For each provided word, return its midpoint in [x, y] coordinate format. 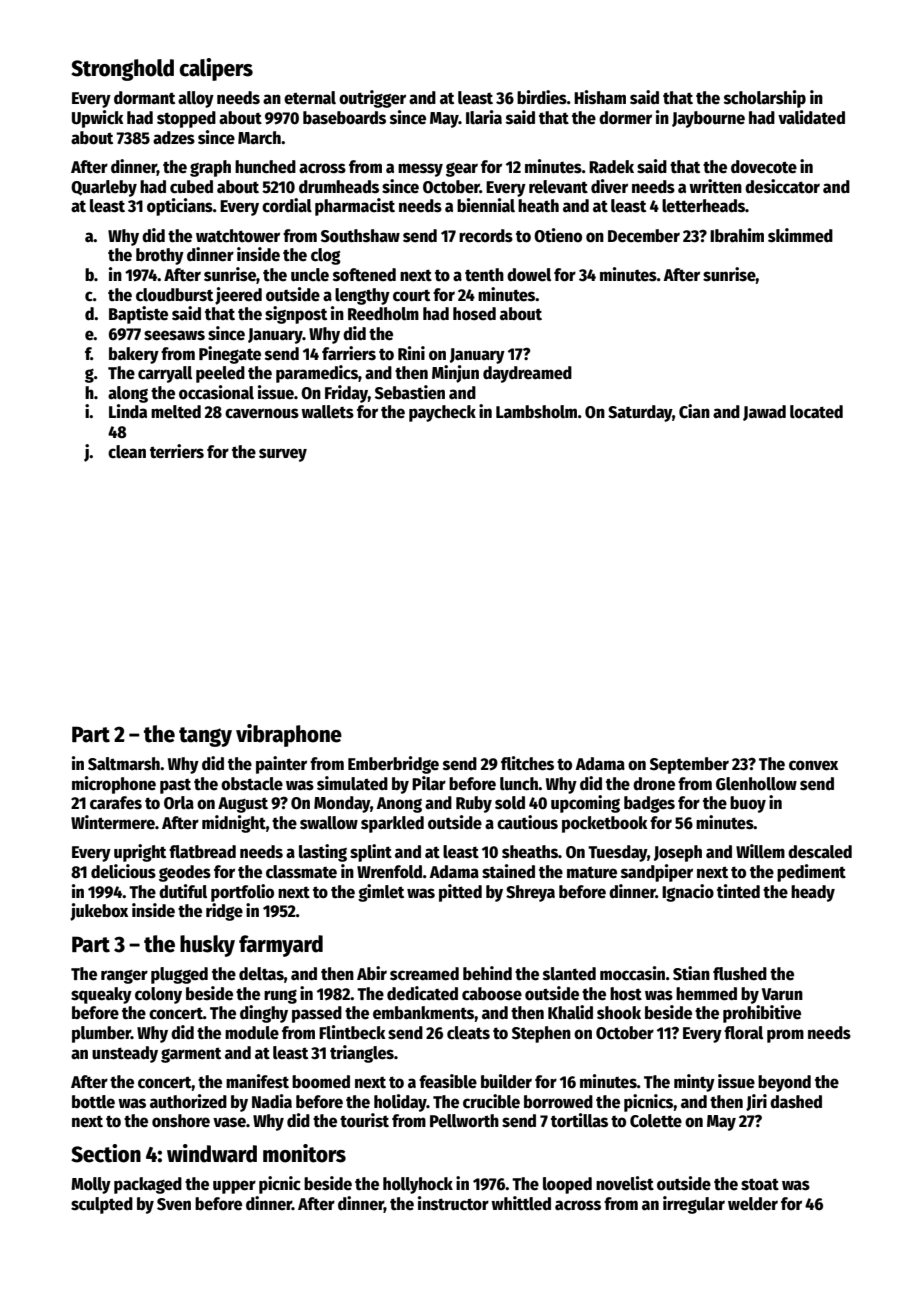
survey [283, 455]
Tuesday [617, 853]
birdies [542, 97]
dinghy [264, 1014]
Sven [174, 1204]
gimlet [381, 893]
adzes [174, 138]
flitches [527, 763]
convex [813, 765]
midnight [234, 824]
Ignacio [688, 893]
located [816, 412]
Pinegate [230, 355]
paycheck [442, 413]
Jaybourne [708, 119]
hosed [474, 314]
